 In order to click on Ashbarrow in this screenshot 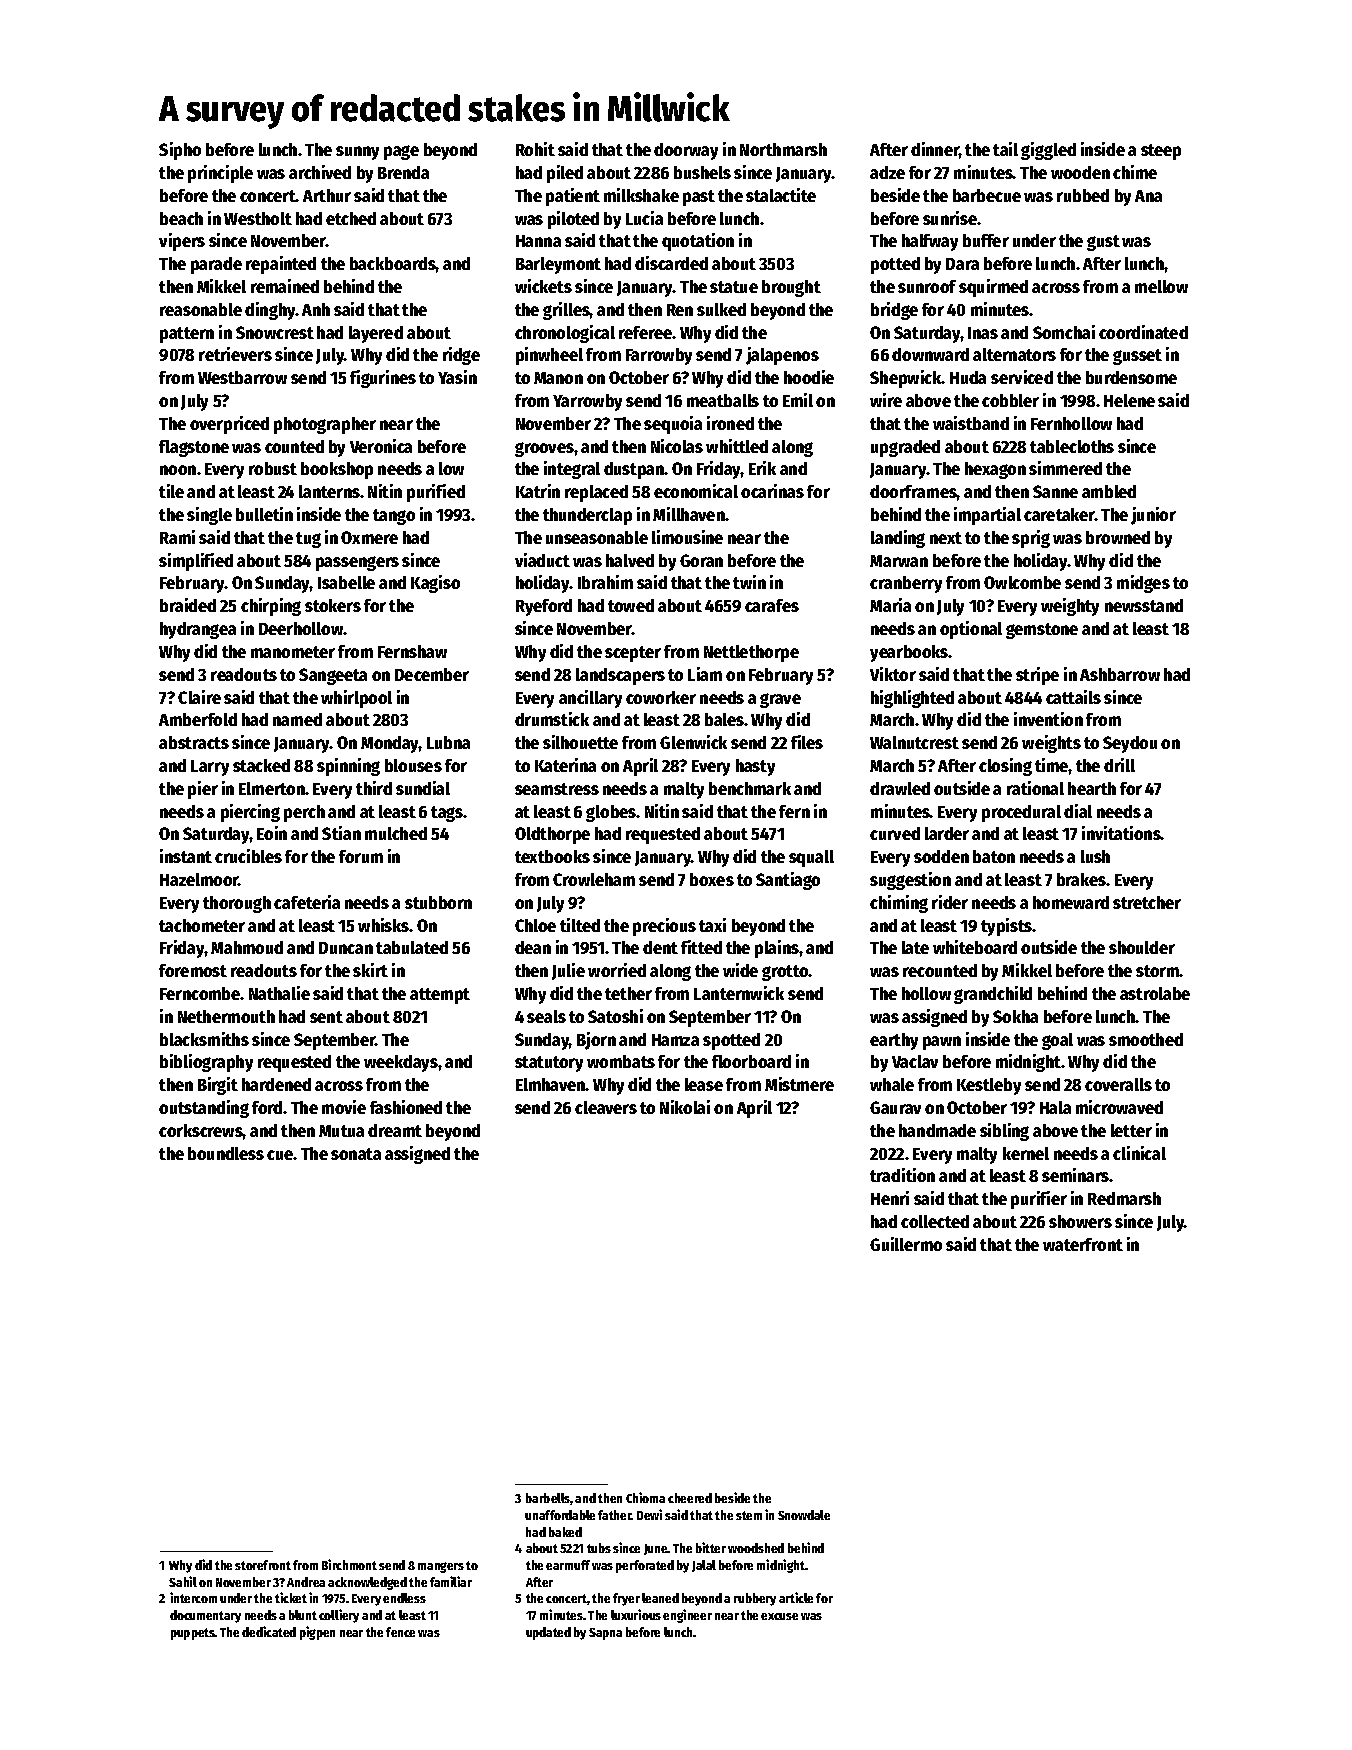, I will do `click(1120, 674)`.
